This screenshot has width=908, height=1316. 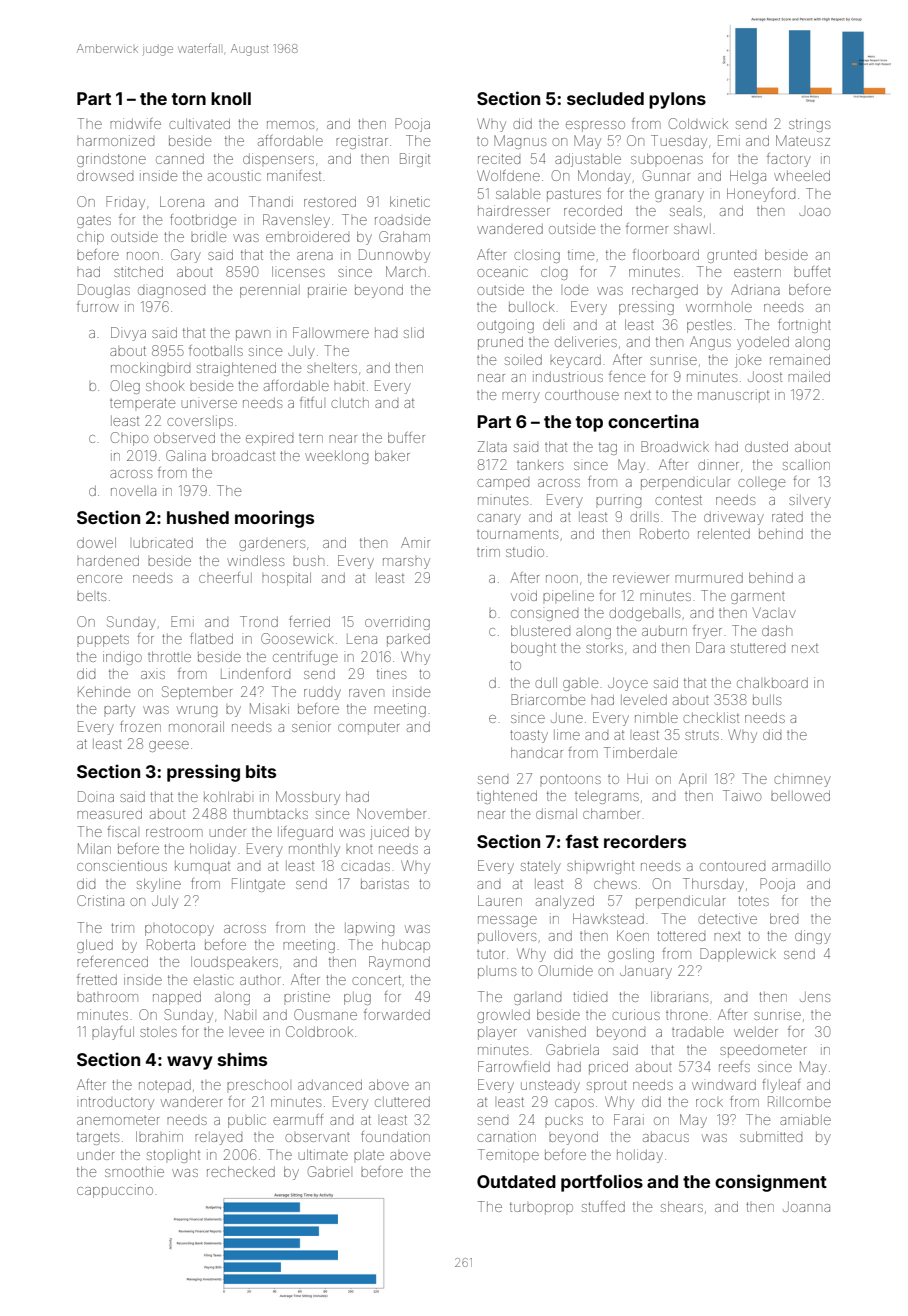 What do you see at coordinates (541, 1208) in the screenshot?
I see `turboprop` at bounding box center [541, 1208].
